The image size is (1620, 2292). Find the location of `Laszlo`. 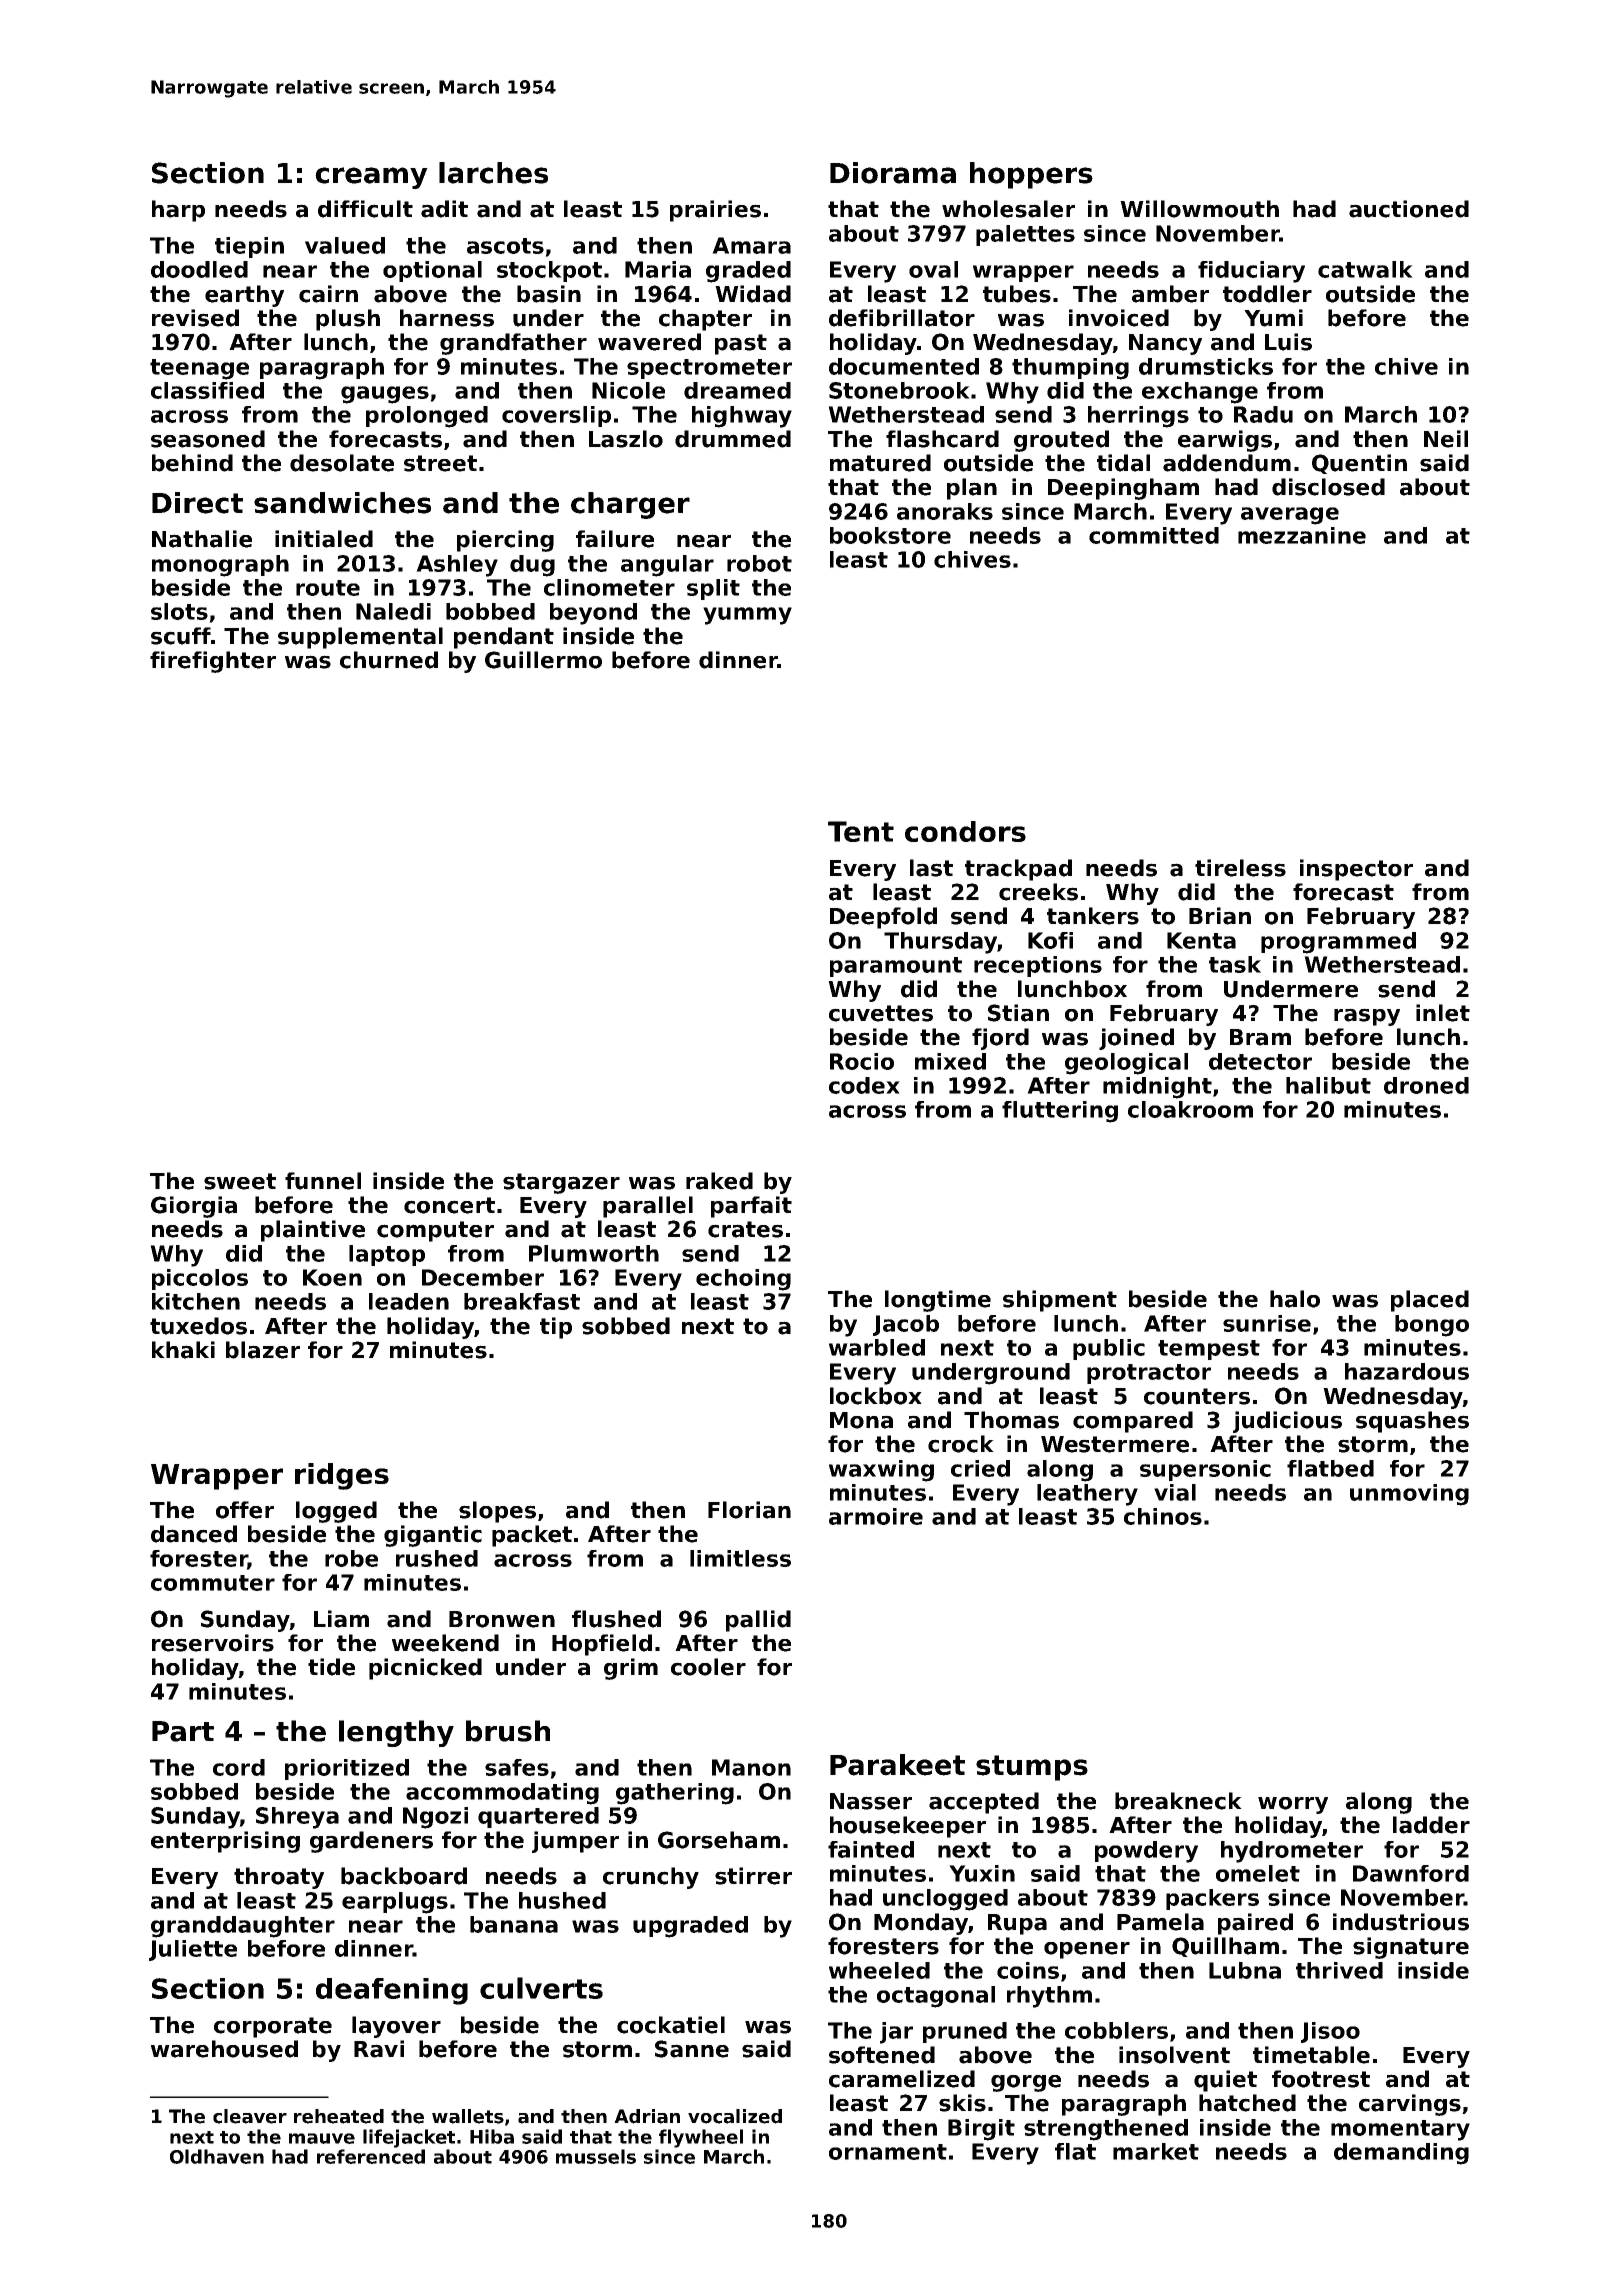

Laszlo is located at coordinates (626, 439).
